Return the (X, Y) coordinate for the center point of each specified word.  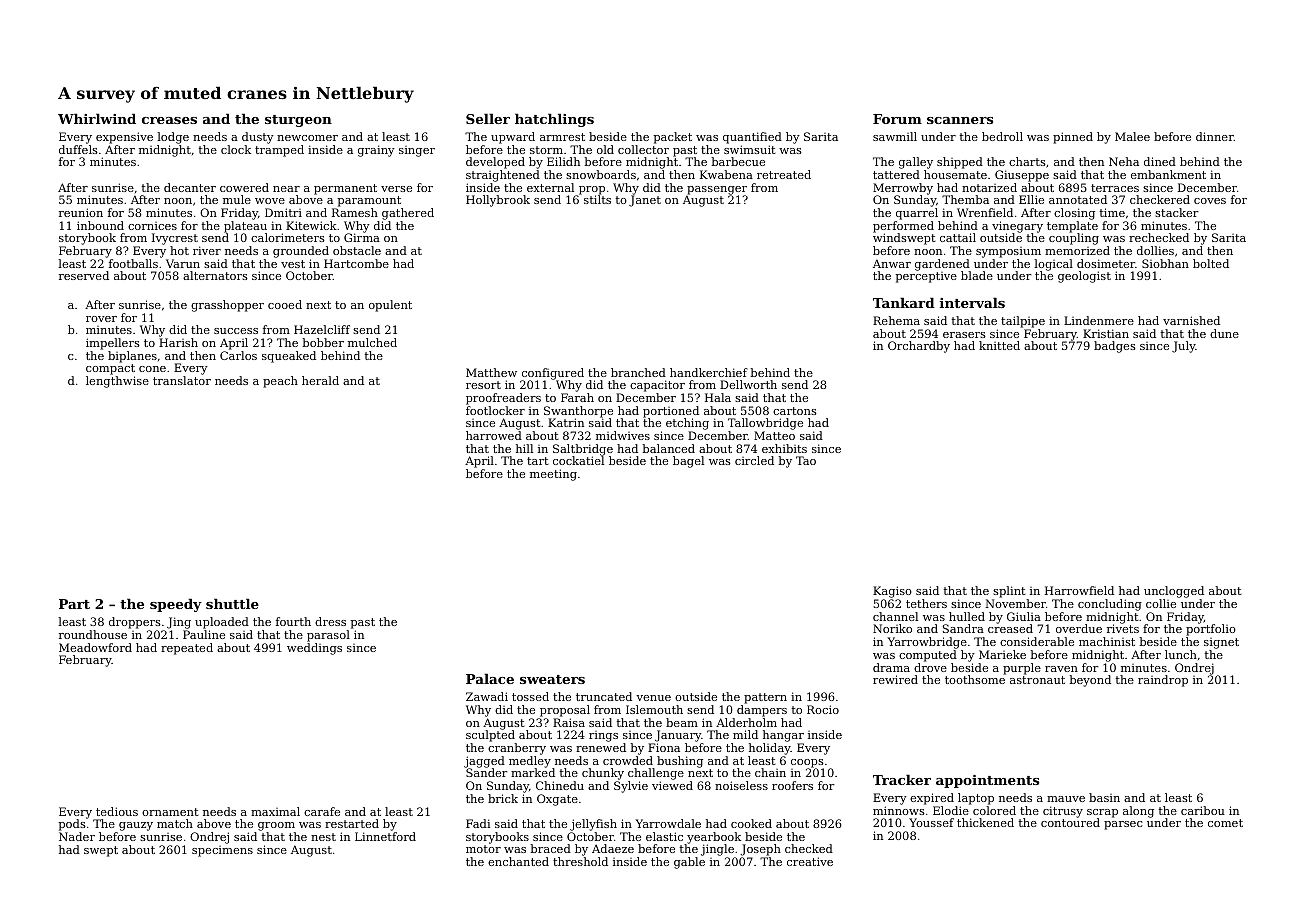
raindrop (1163, 681)
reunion (81, 212)
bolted (1211, 263)
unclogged (1174, 592)
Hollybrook (498, 201)
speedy (176, 605)
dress (330, 621)
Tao (806, 460)
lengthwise (117, 382)
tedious (117, 811)
